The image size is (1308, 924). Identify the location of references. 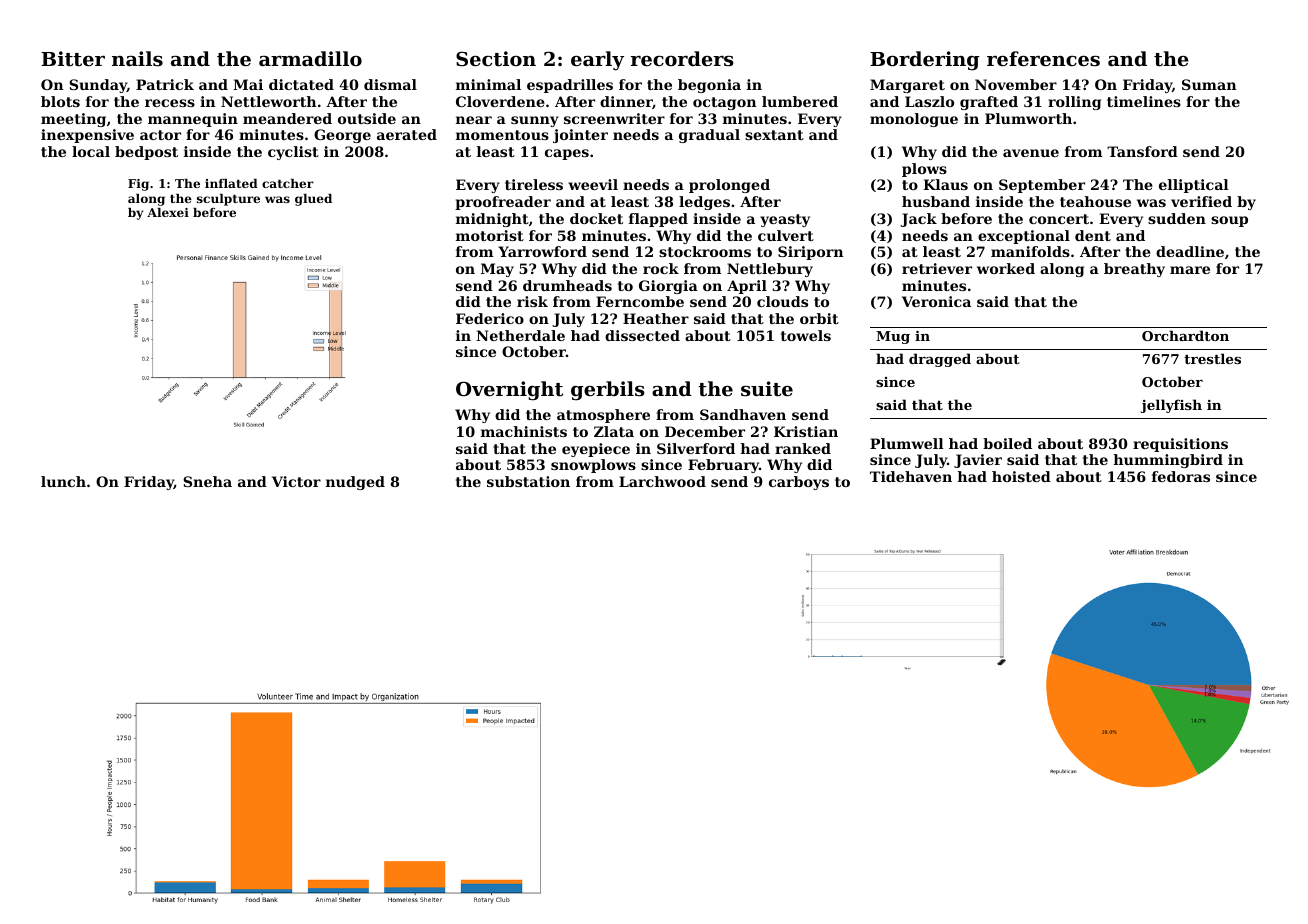
(1043, 58).
